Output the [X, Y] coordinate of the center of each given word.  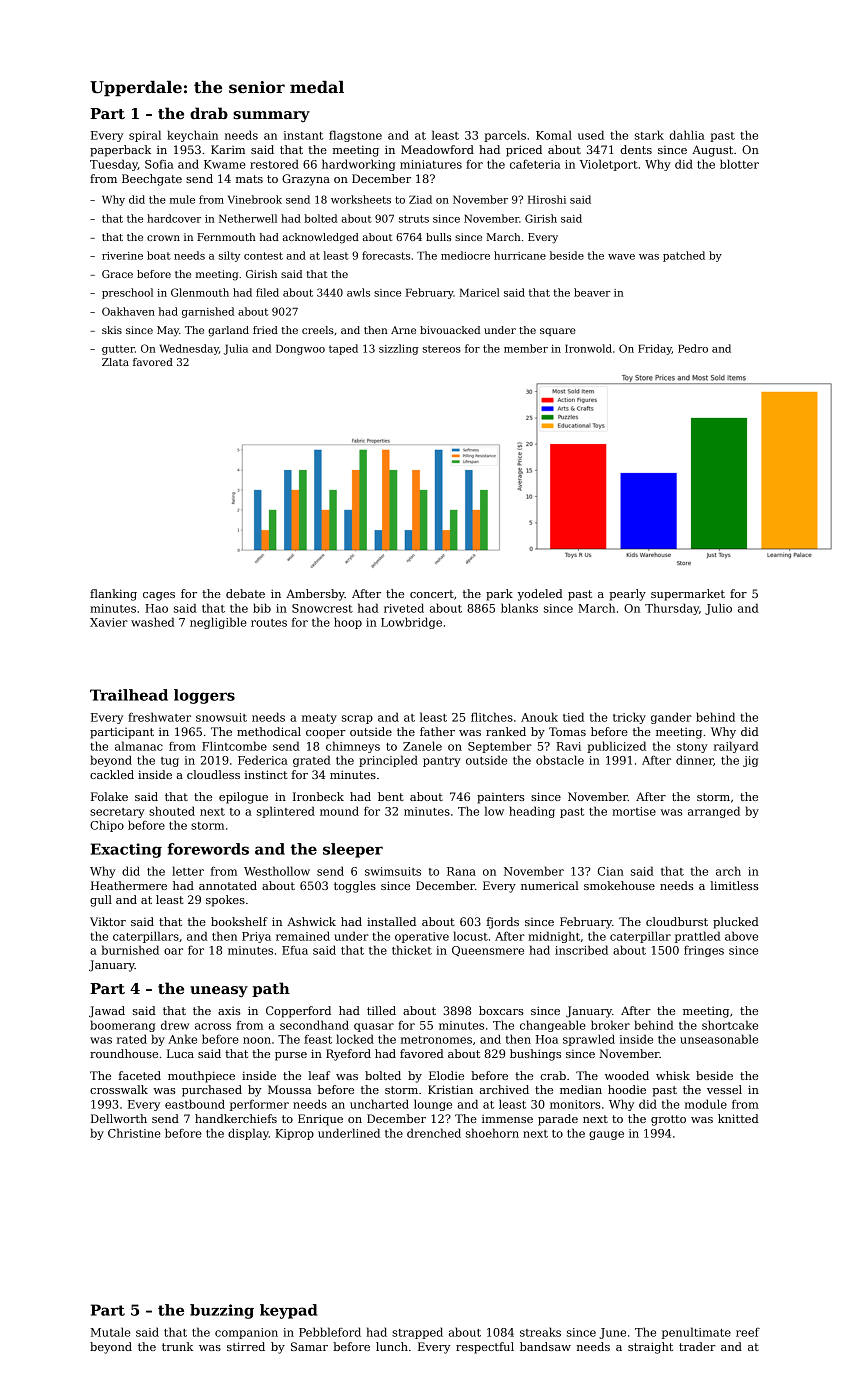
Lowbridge [411, 623]
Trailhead [129, 695]
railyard [736, 747]
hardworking [358, 165]
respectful [485, 1348]
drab [209, 113]
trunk [177, 1346]
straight [650, 1348]
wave [621, 257]
